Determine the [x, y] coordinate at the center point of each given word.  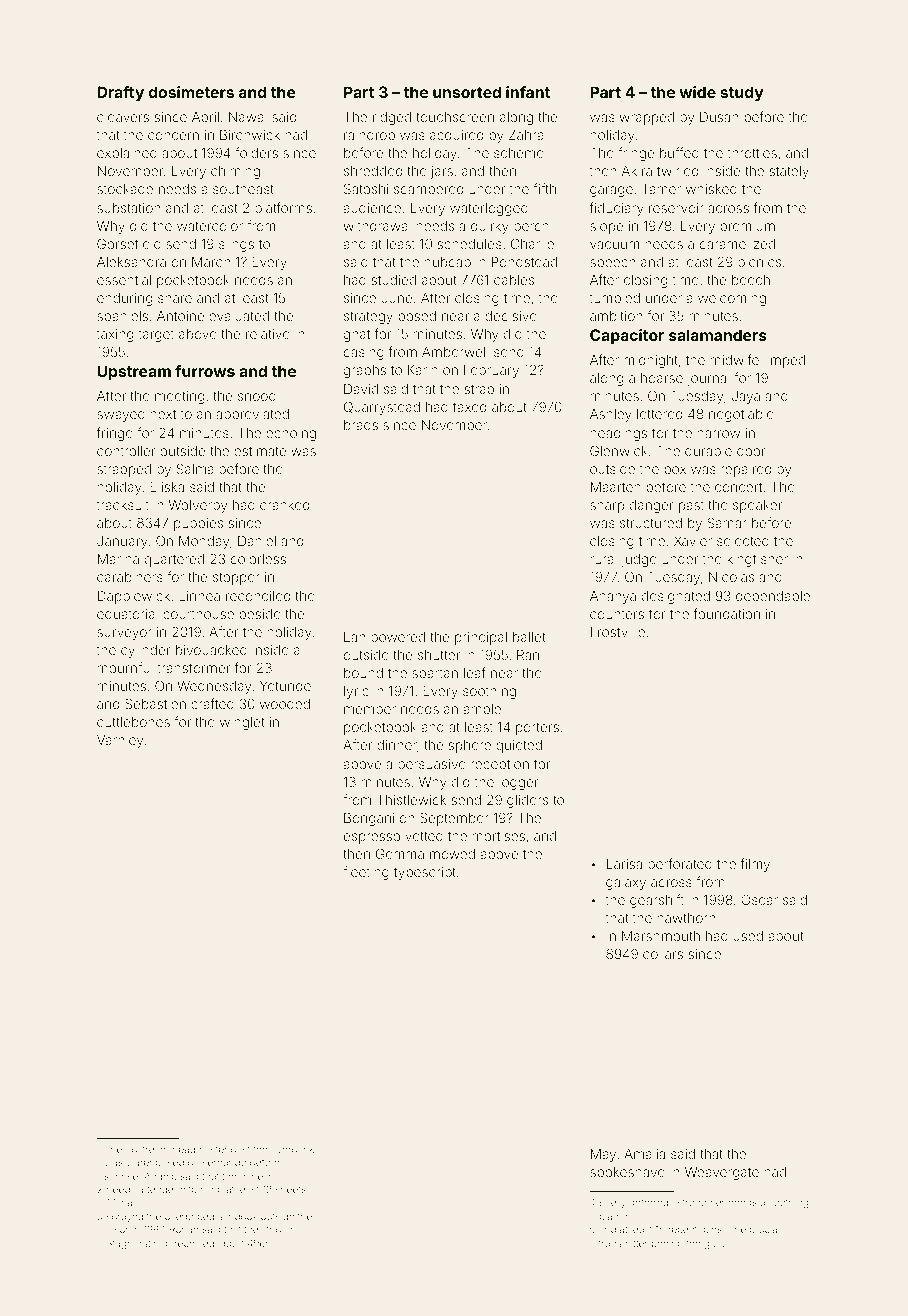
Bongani [369, 819]
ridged [392, 118]
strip [271, 1230]
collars [663, 954]
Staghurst [128, 1244]
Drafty [120, 94]
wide [697, 92]
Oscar [759, 900]
